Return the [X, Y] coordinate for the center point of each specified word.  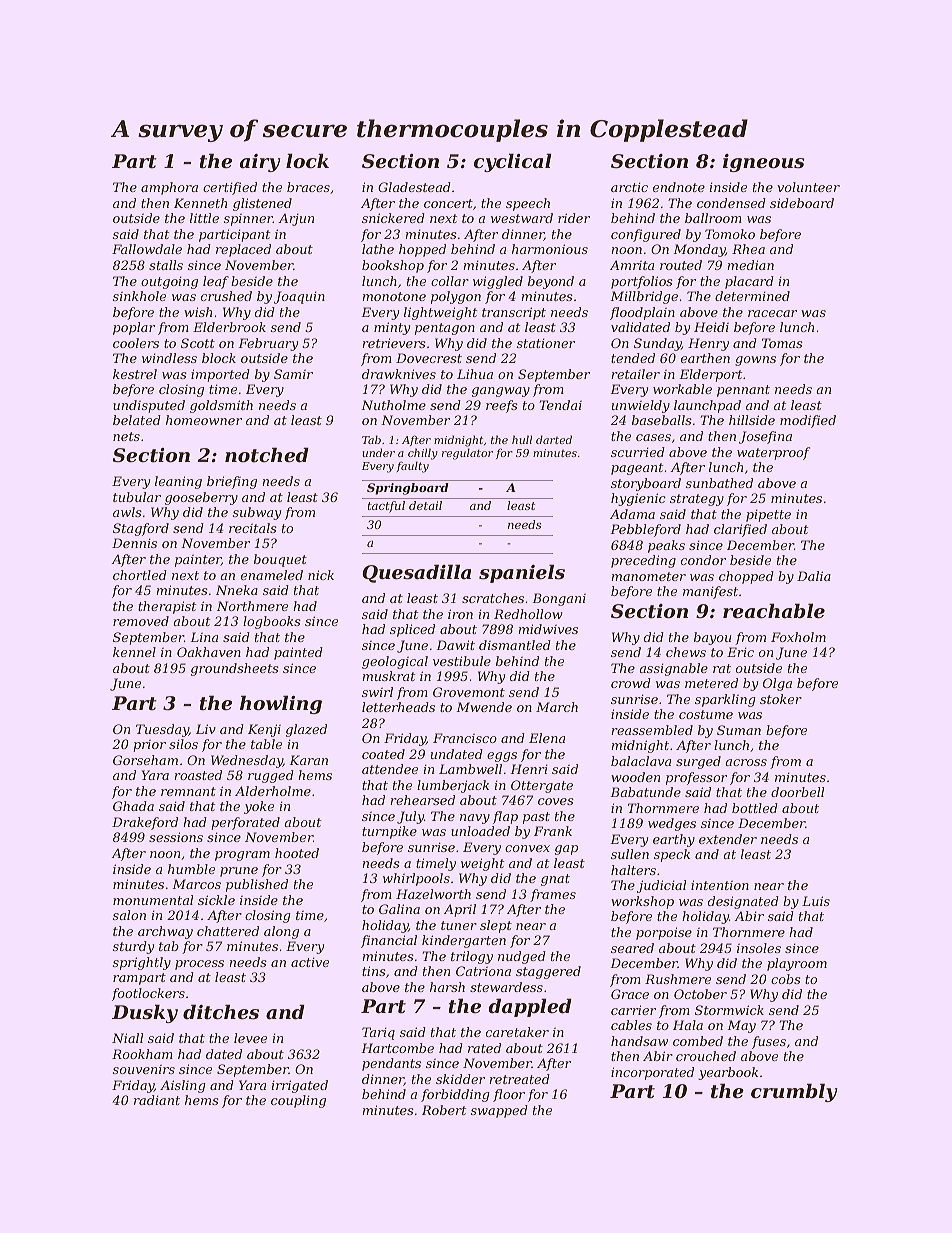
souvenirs [144, 1069]
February [268, 344]
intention [720, 885]
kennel [134, 652]
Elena [547, 738]
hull [522, 439]
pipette [768, 515]
